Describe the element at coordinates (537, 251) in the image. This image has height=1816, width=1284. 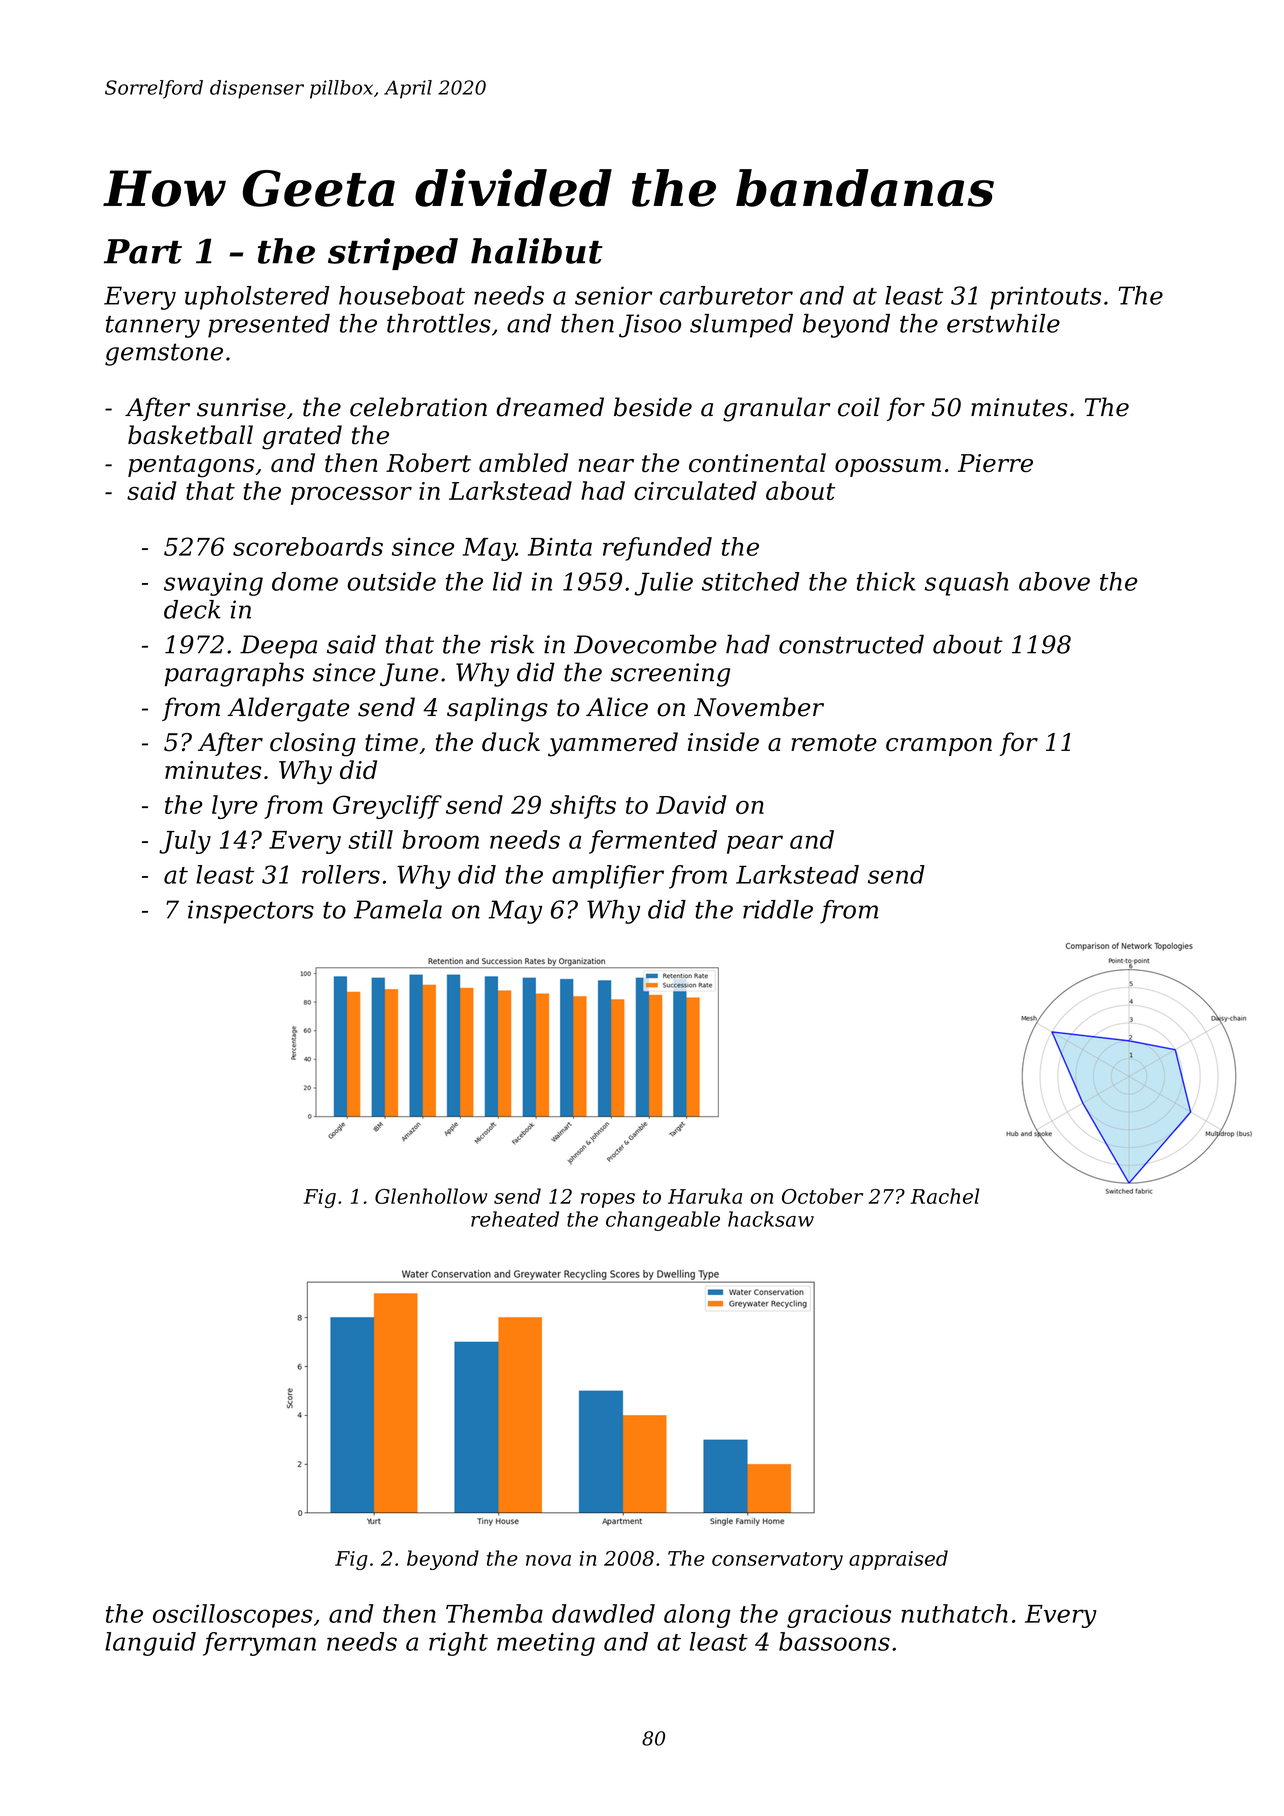
I see `halibut` at that location.
